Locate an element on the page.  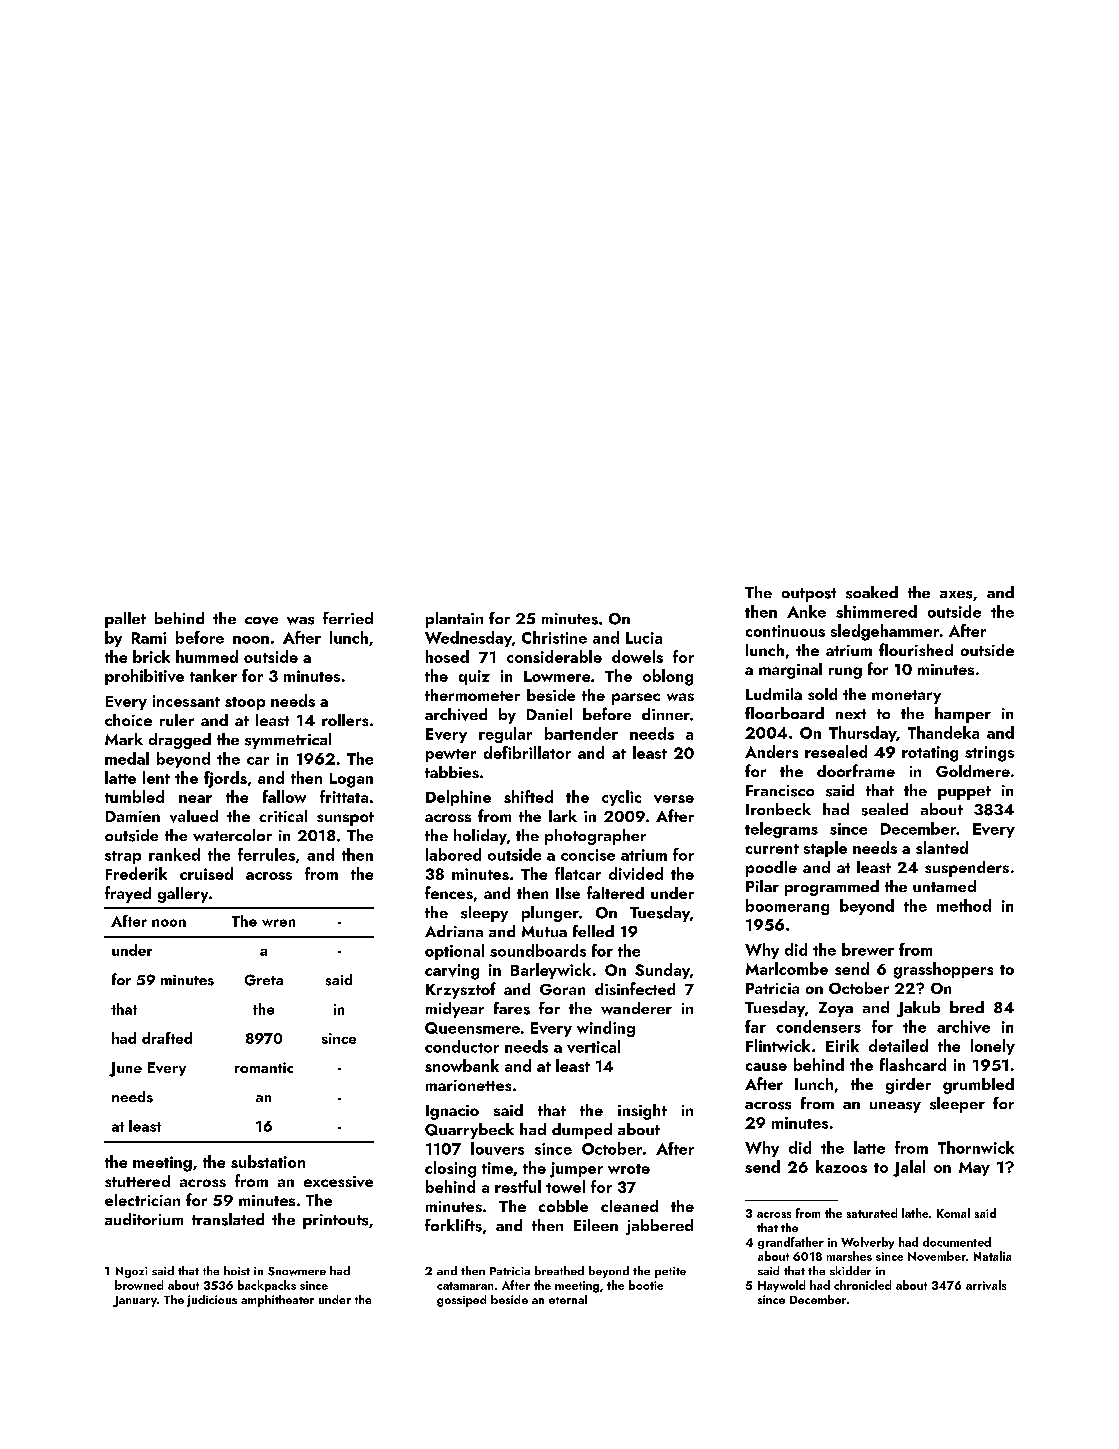
lonely is located at coordinates (993, 1047).
